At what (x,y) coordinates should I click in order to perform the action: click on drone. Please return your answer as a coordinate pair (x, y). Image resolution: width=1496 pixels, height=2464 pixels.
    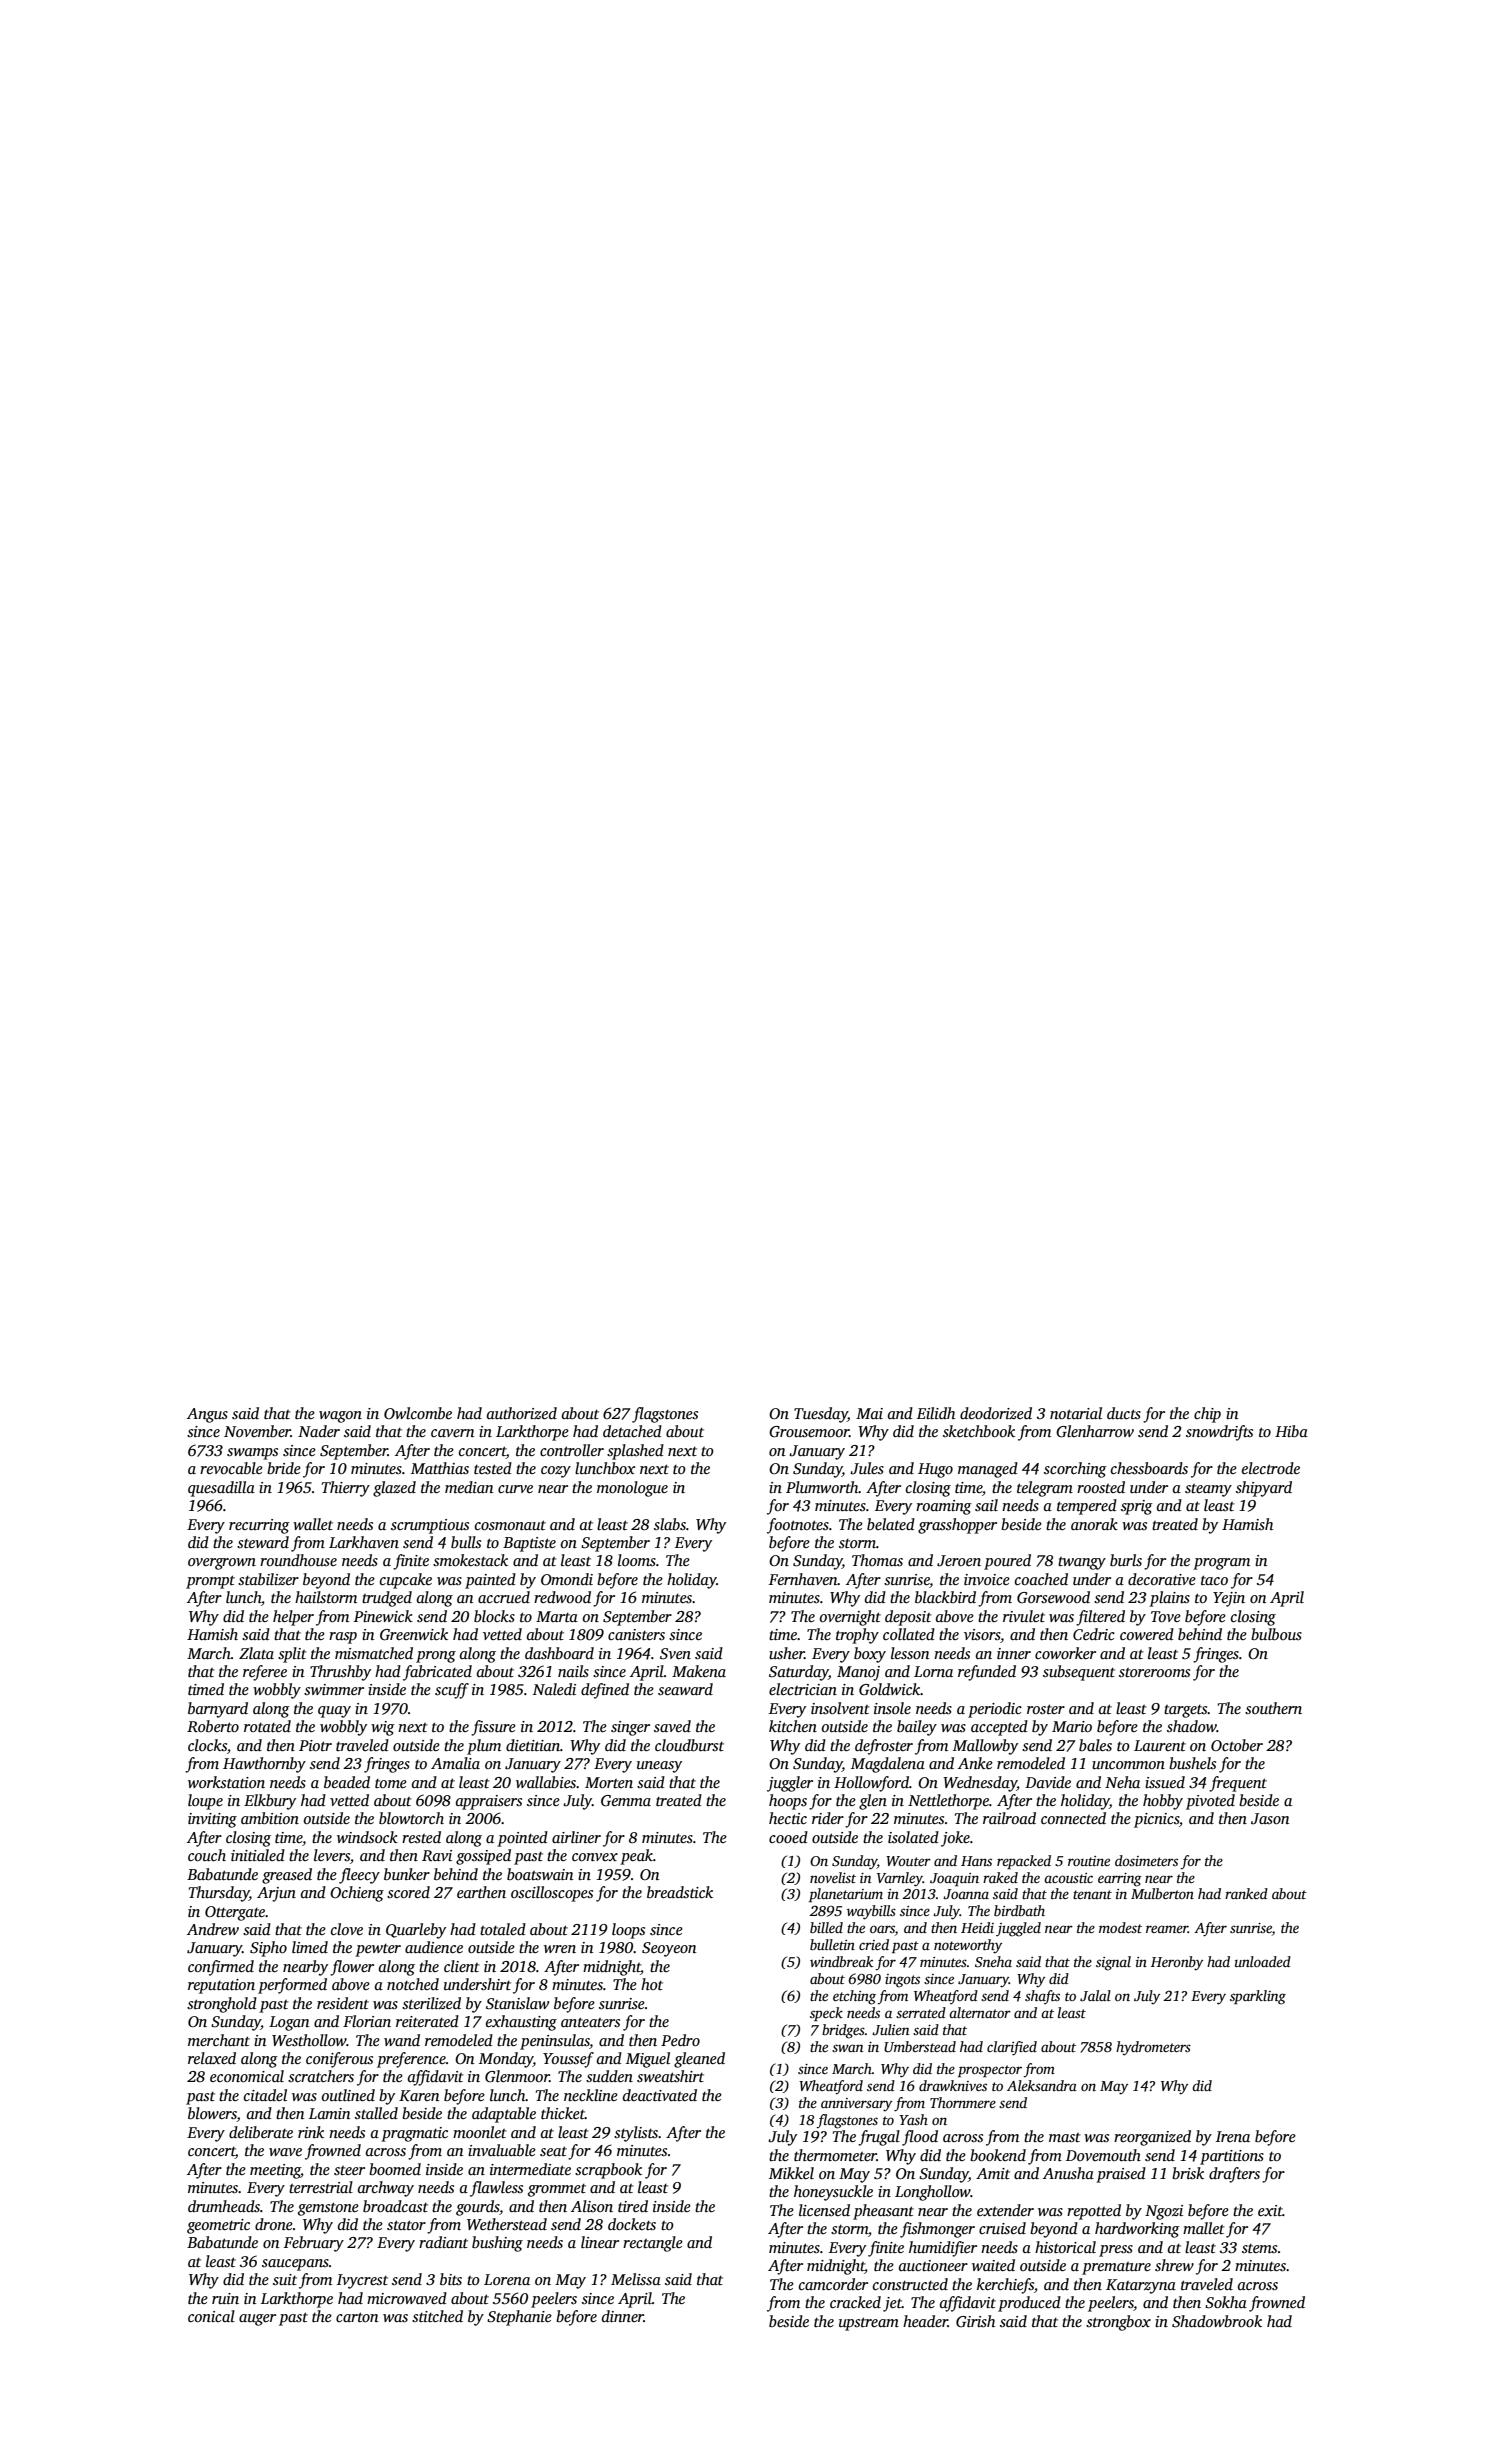
    Looking at the image, I should click on (274, 2224).
